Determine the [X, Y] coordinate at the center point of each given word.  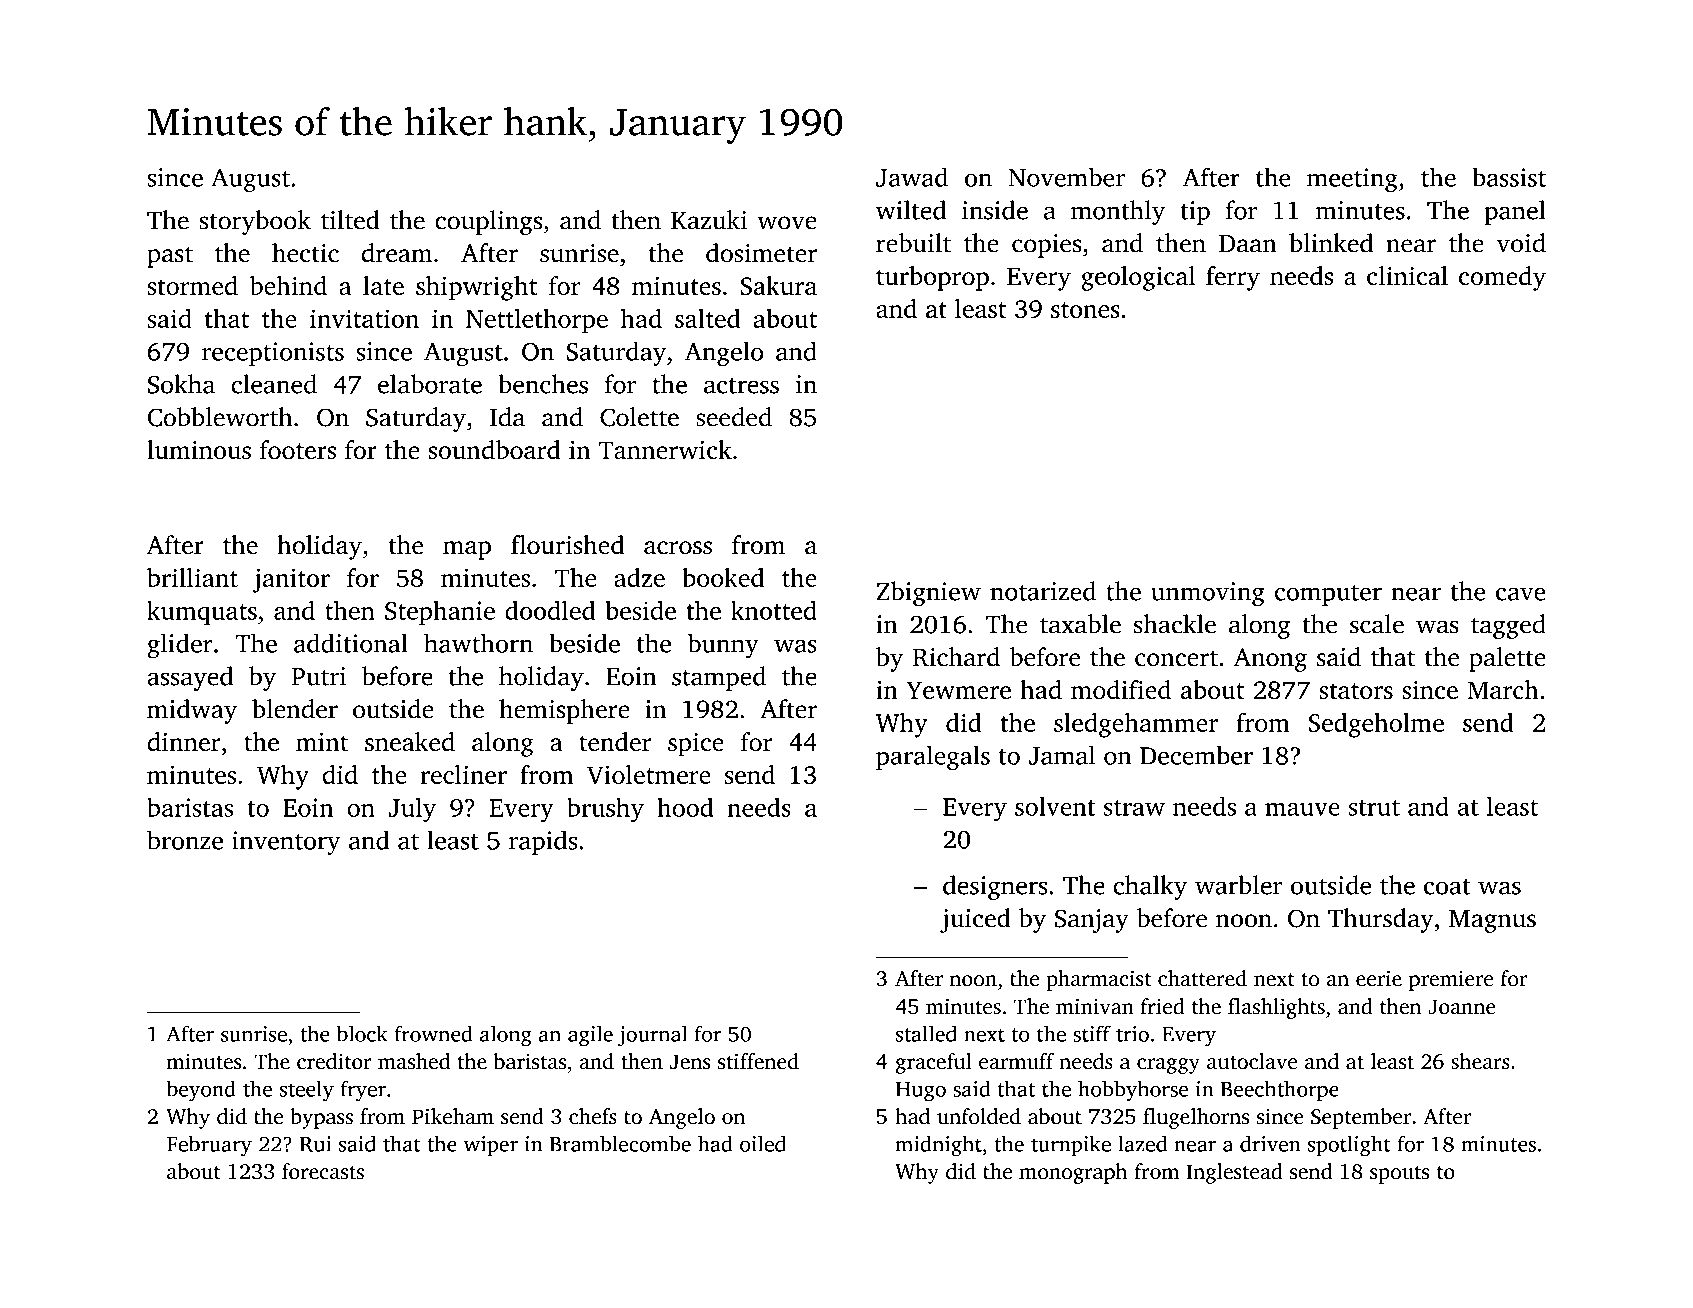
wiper [490, 1146]
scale [1377, 624]
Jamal [1061, 755]
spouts [1399, 1175]
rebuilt [913, 243]
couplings [488, 222]
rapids [543, 842]
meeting [1352, 180]
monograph [1073, 1173]
